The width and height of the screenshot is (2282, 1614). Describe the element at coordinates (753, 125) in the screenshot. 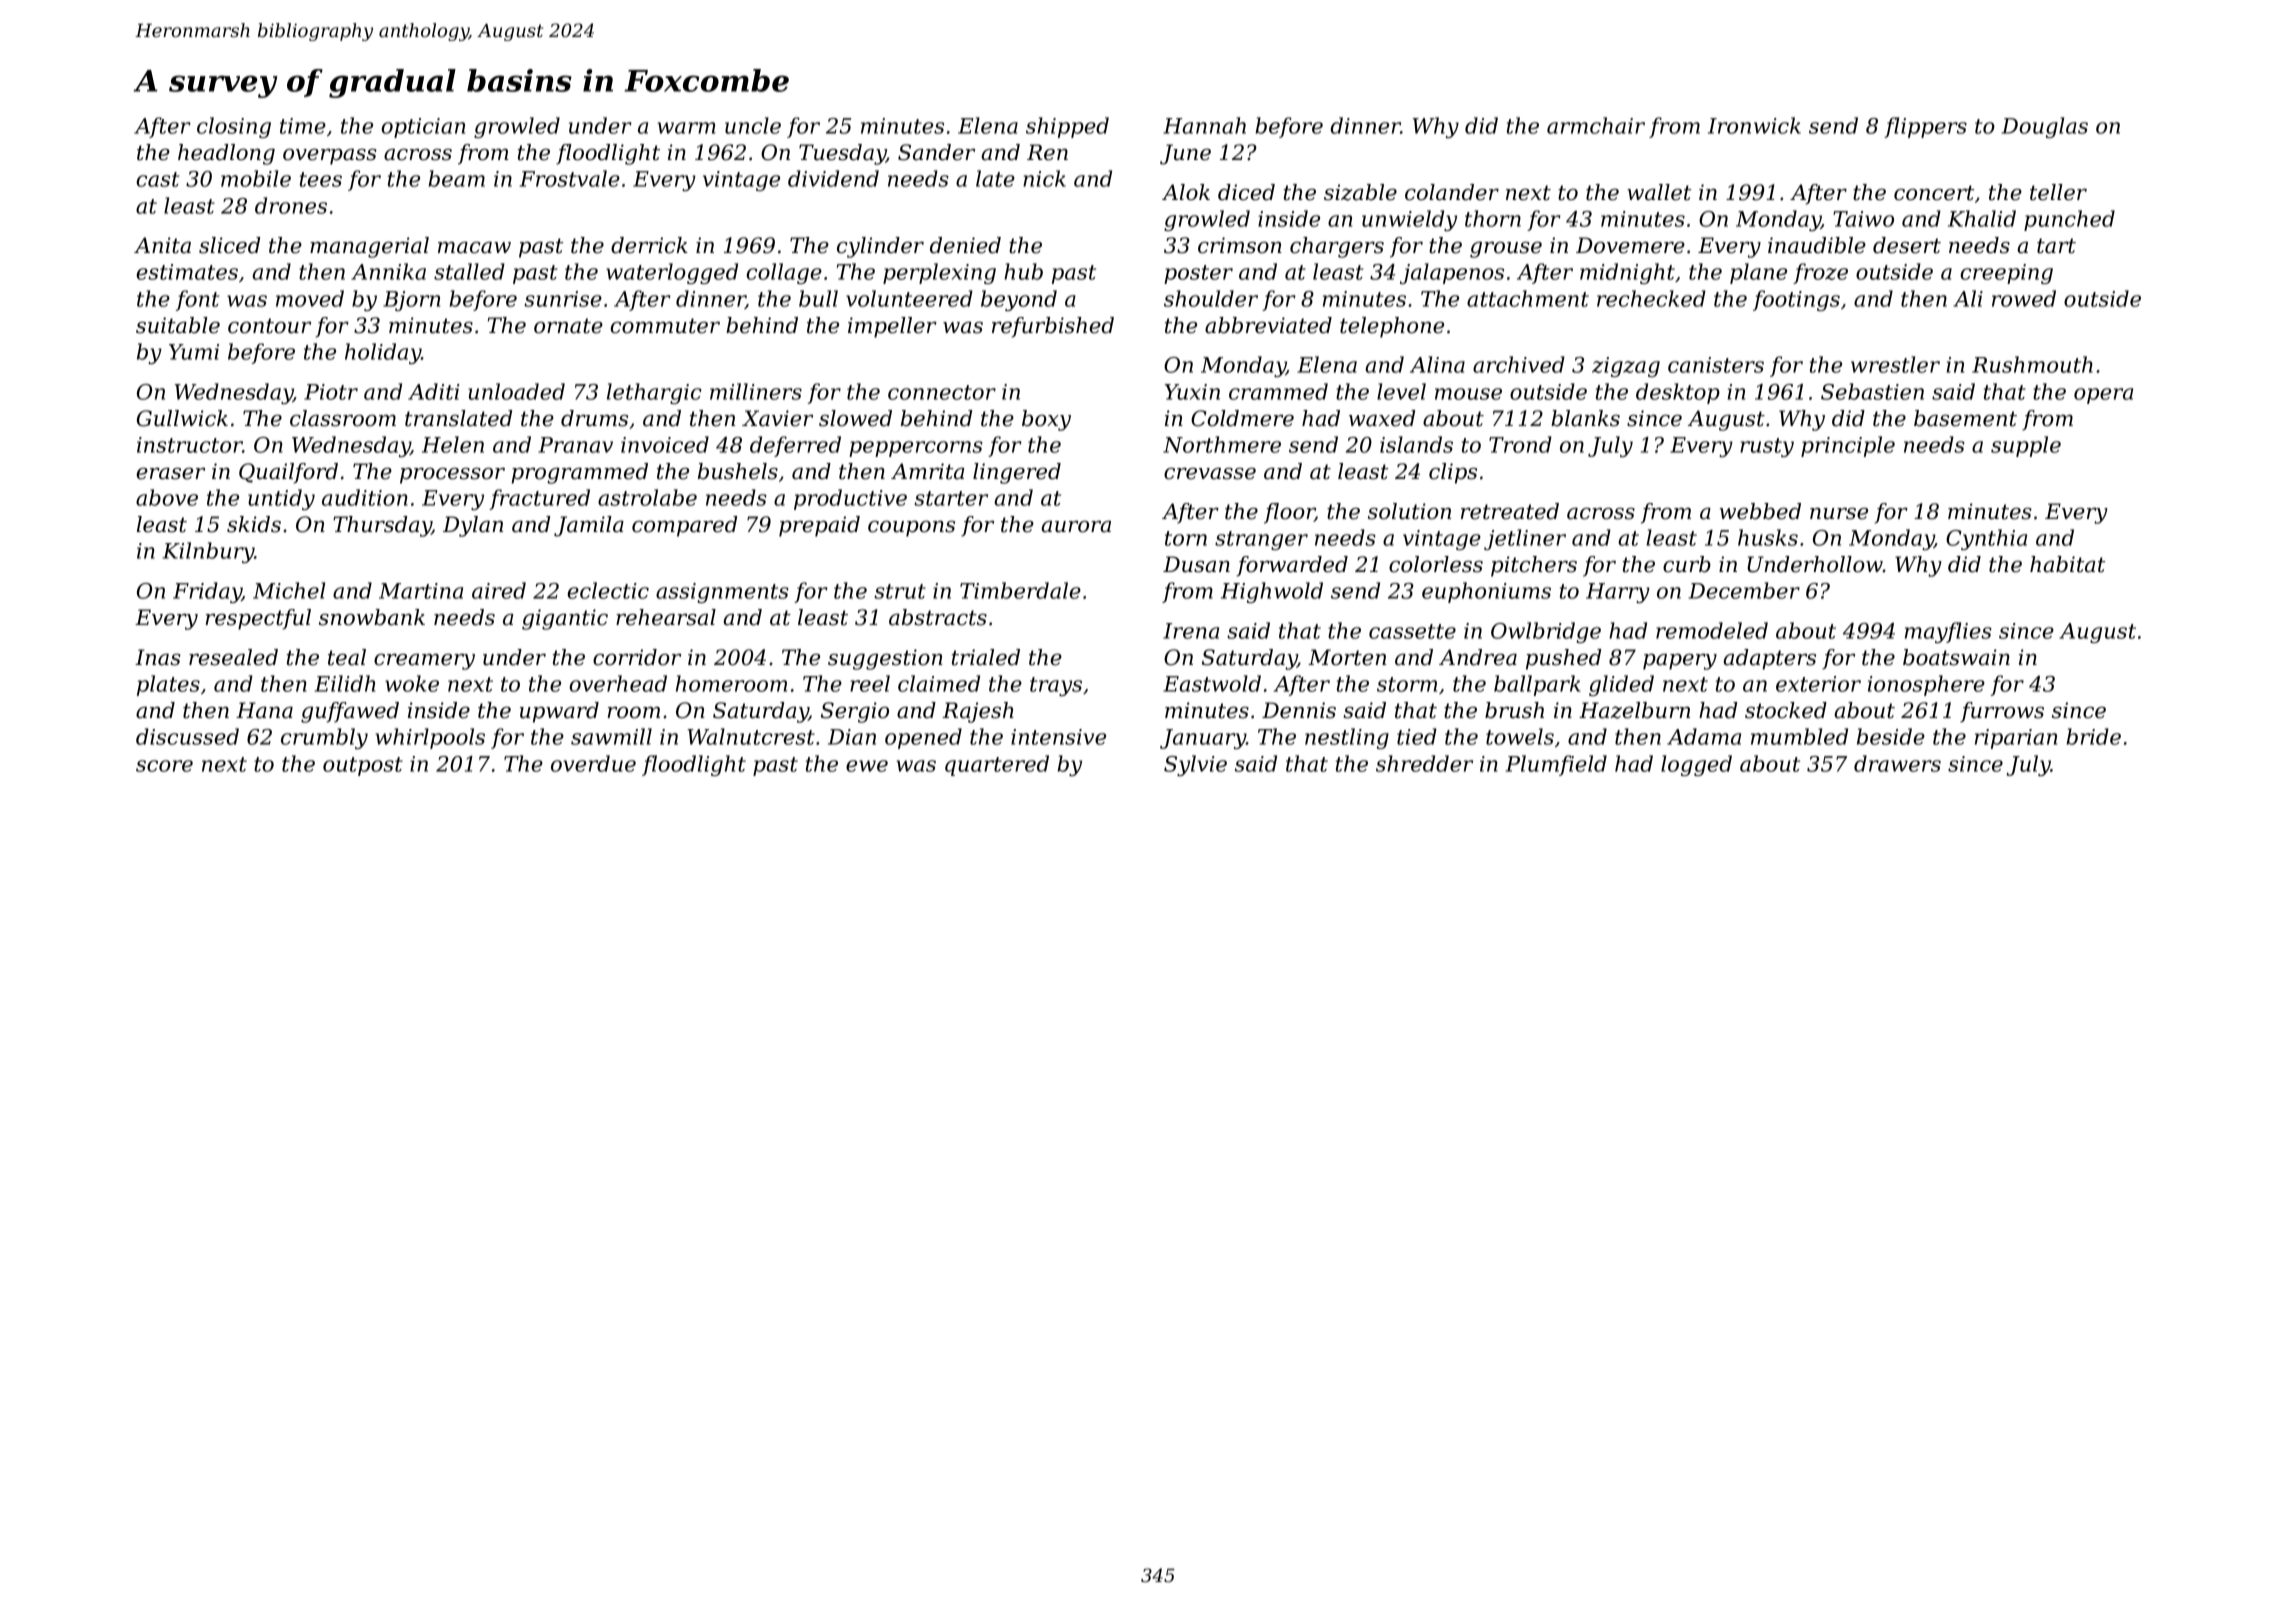

I see `uncle` at that location.
